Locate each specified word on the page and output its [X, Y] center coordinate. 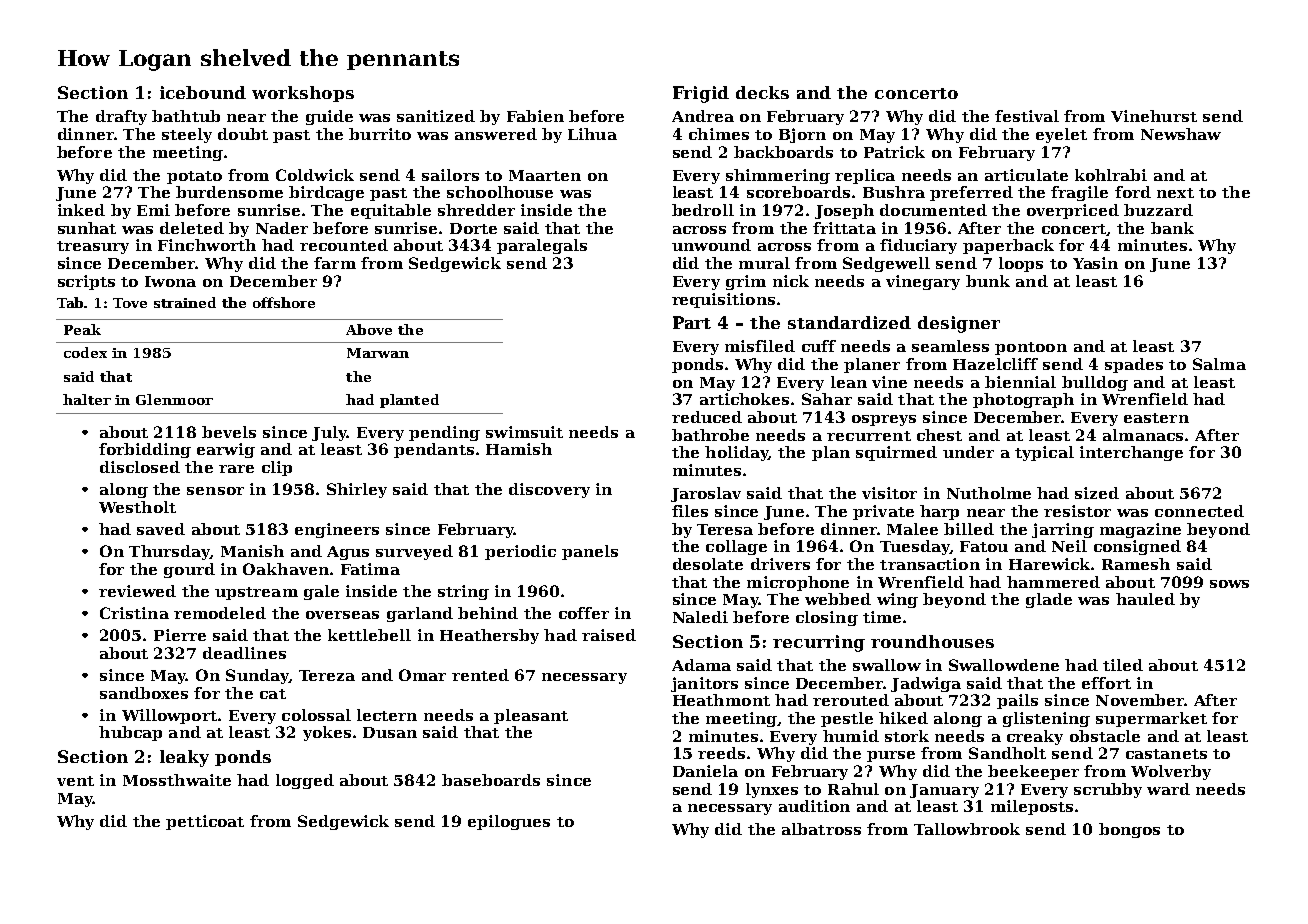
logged [305, 781]
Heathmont [721, 700]
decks [762, 92]
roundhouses [932, 641]
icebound [203, 92]
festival [1027, 116]
